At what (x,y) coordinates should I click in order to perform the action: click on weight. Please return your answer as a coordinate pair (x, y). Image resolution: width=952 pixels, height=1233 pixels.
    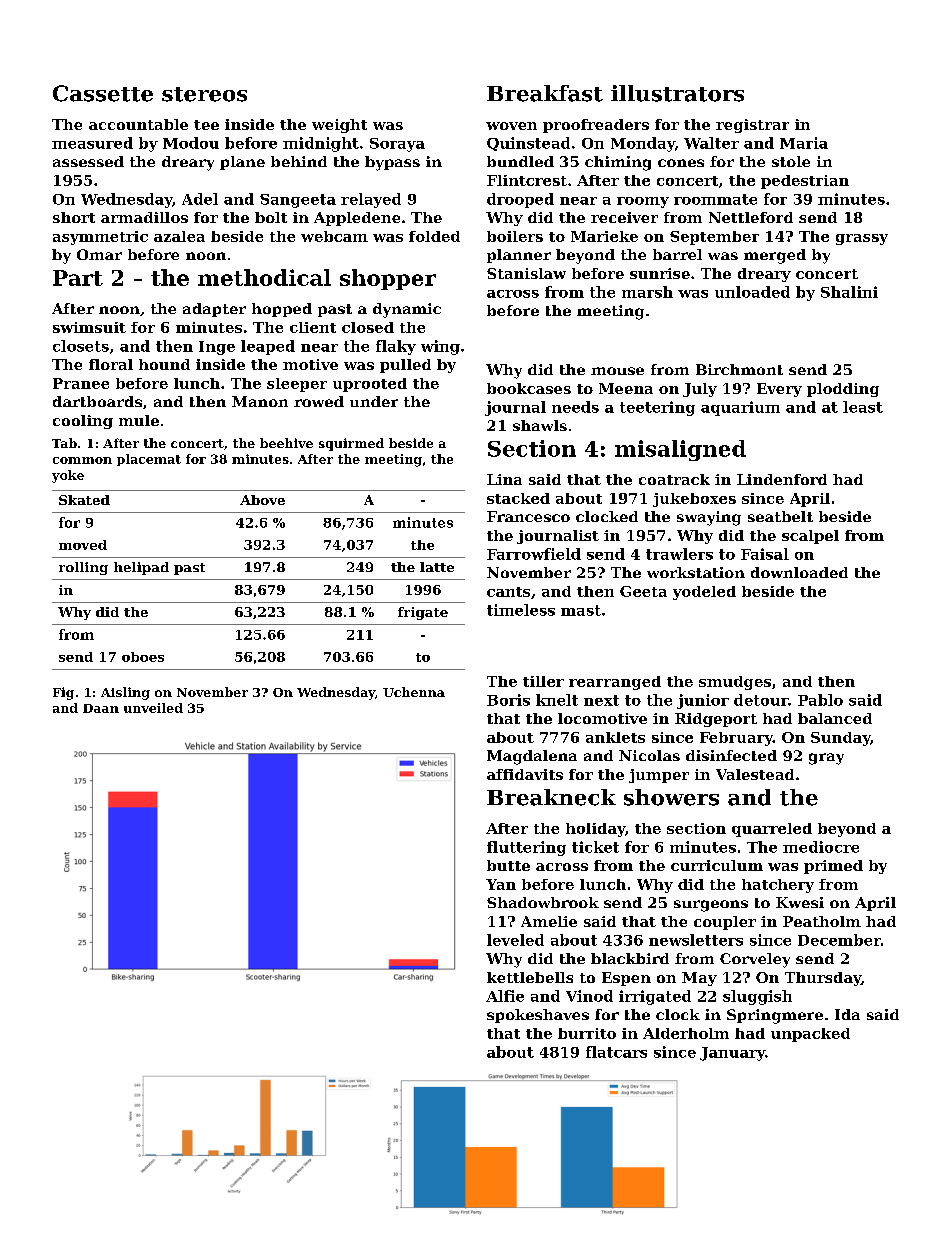
    Looking at the image, I should click on (339, 126).
